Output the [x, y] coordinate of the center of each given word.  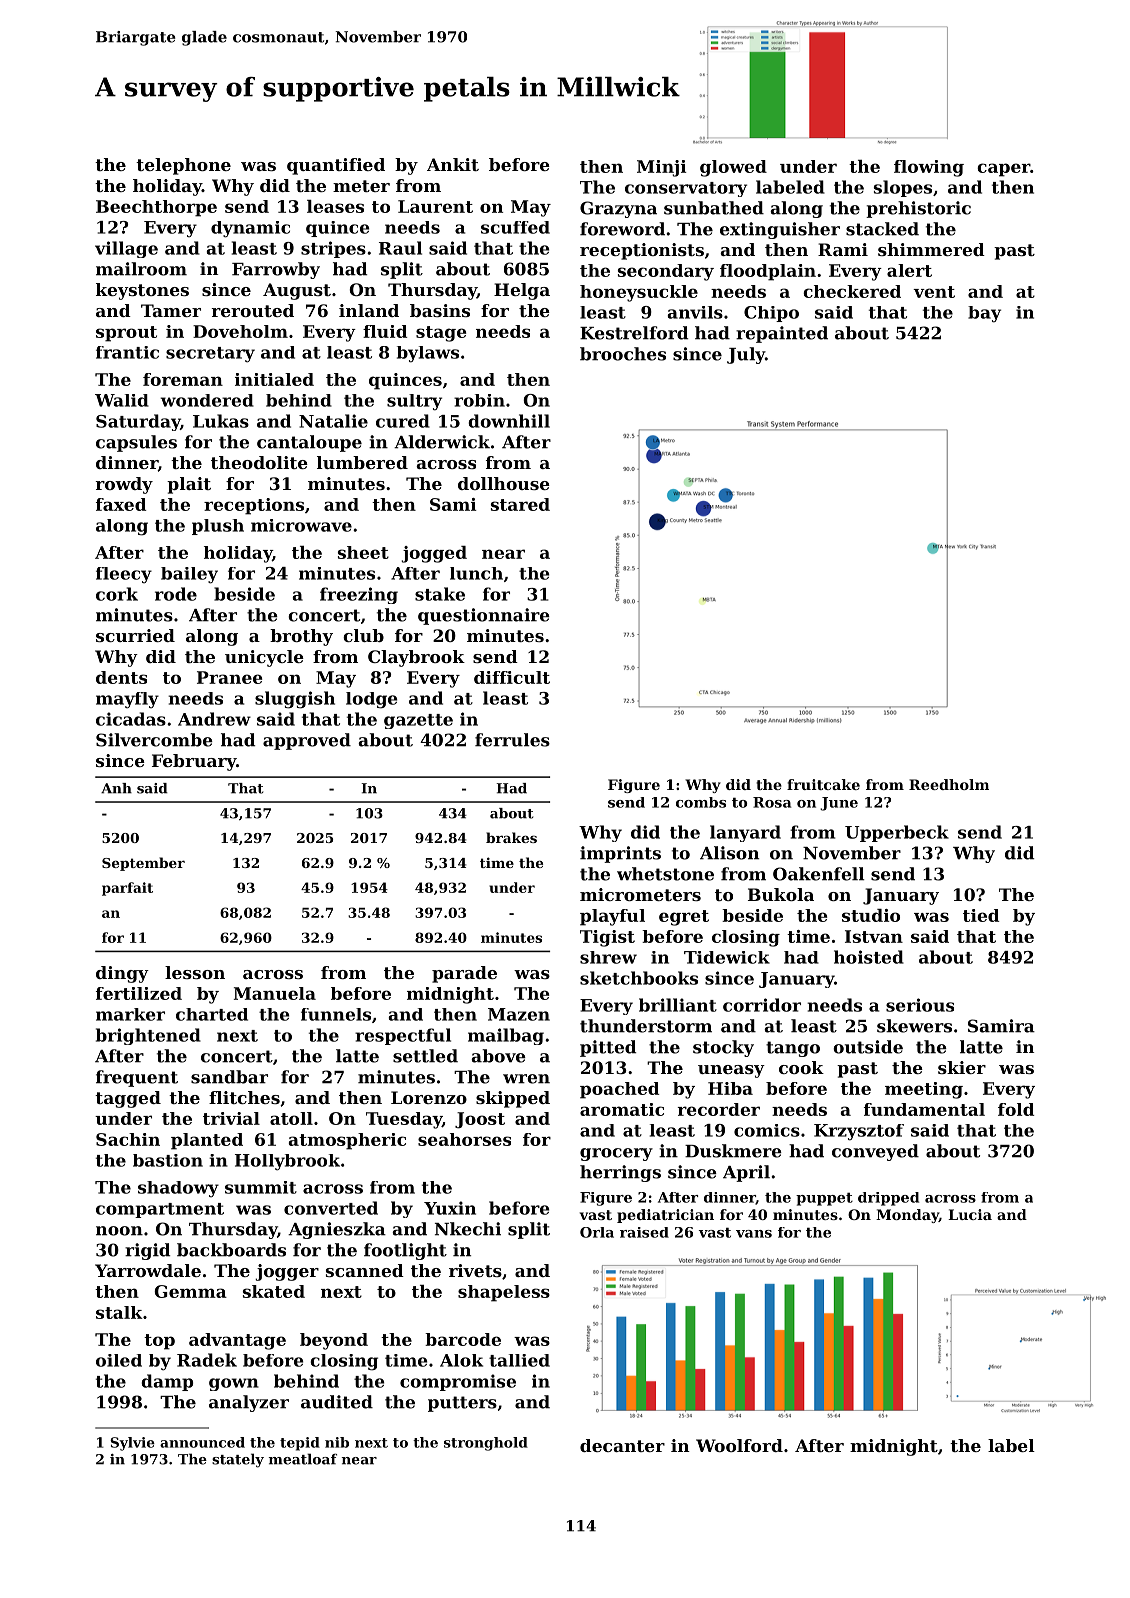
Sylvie [132, 1444]
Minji [661, 168]
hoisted [869, 957]
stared [520, 504]
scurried [135, 635]
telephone [183, 166]
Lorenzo [429, 1097]
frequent [137, 1078]
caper [1003, 170]
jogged [434, 554]
